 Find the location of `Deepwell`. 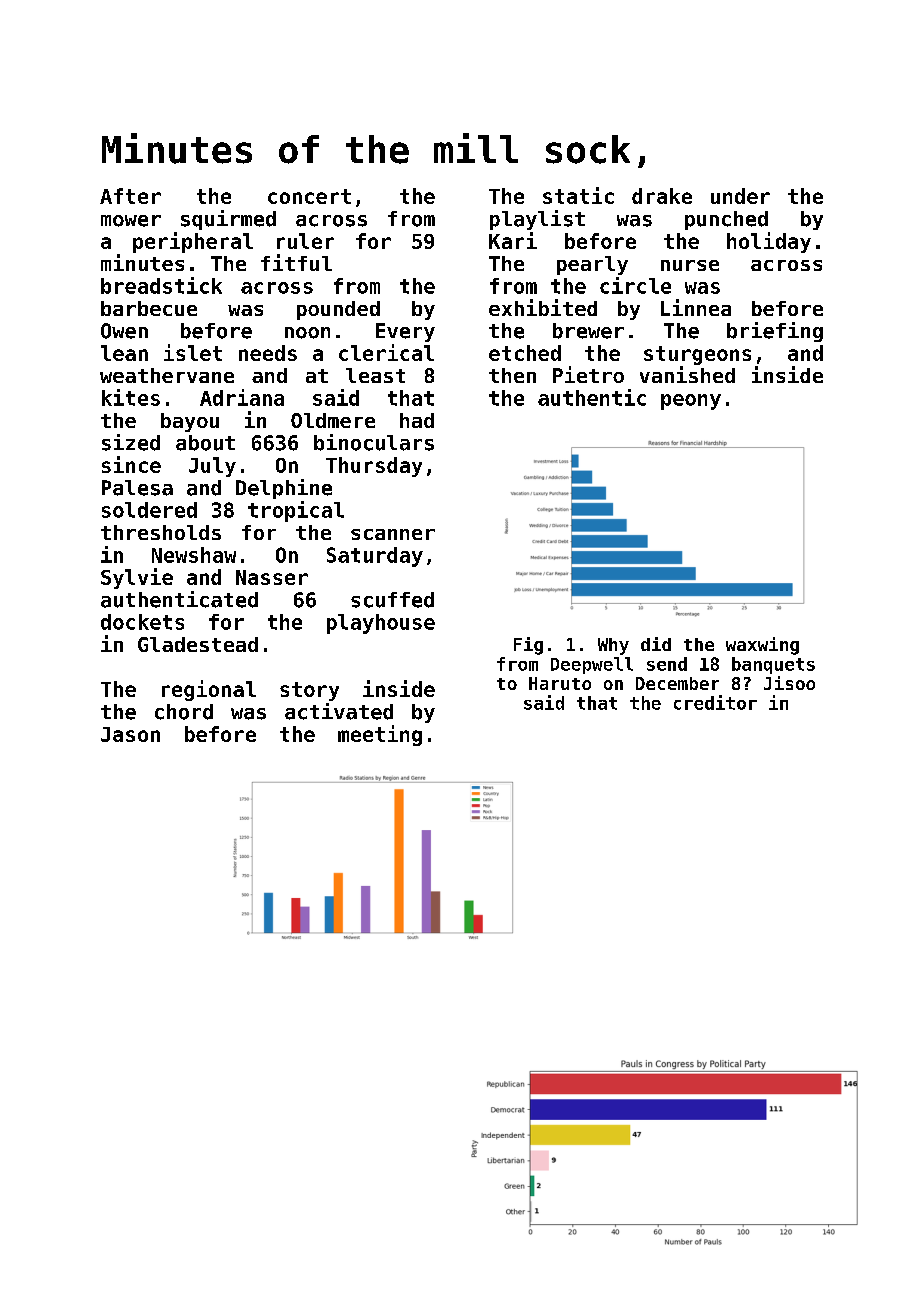

Deepwell is located at coordinates (592, 665).
